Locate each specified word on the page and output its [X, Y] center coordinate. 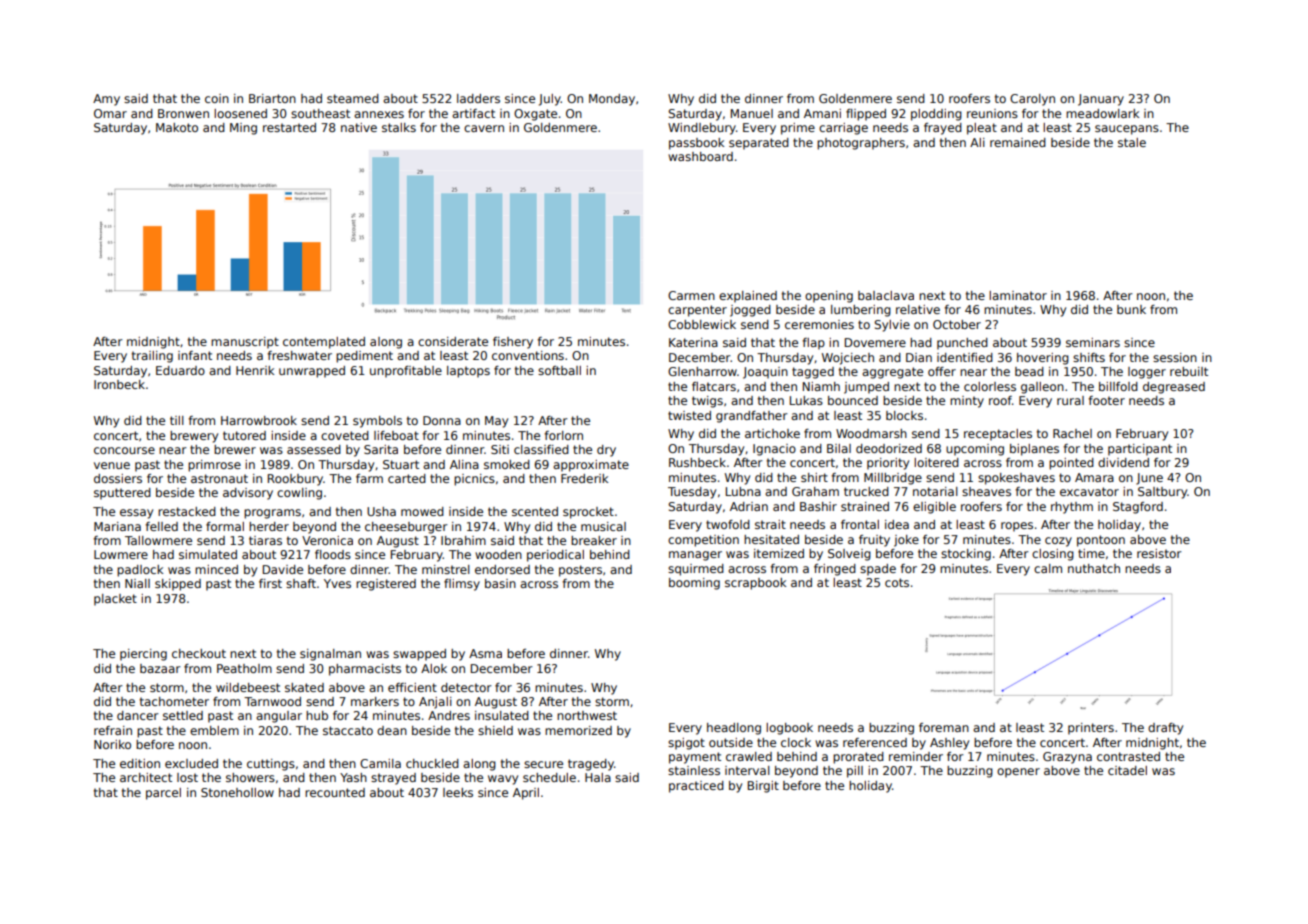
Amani [822, 113]
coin [217, 98]
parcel [163, 794]
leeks [458, 792]
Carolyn [1032, 100]
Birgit [763, 787]
